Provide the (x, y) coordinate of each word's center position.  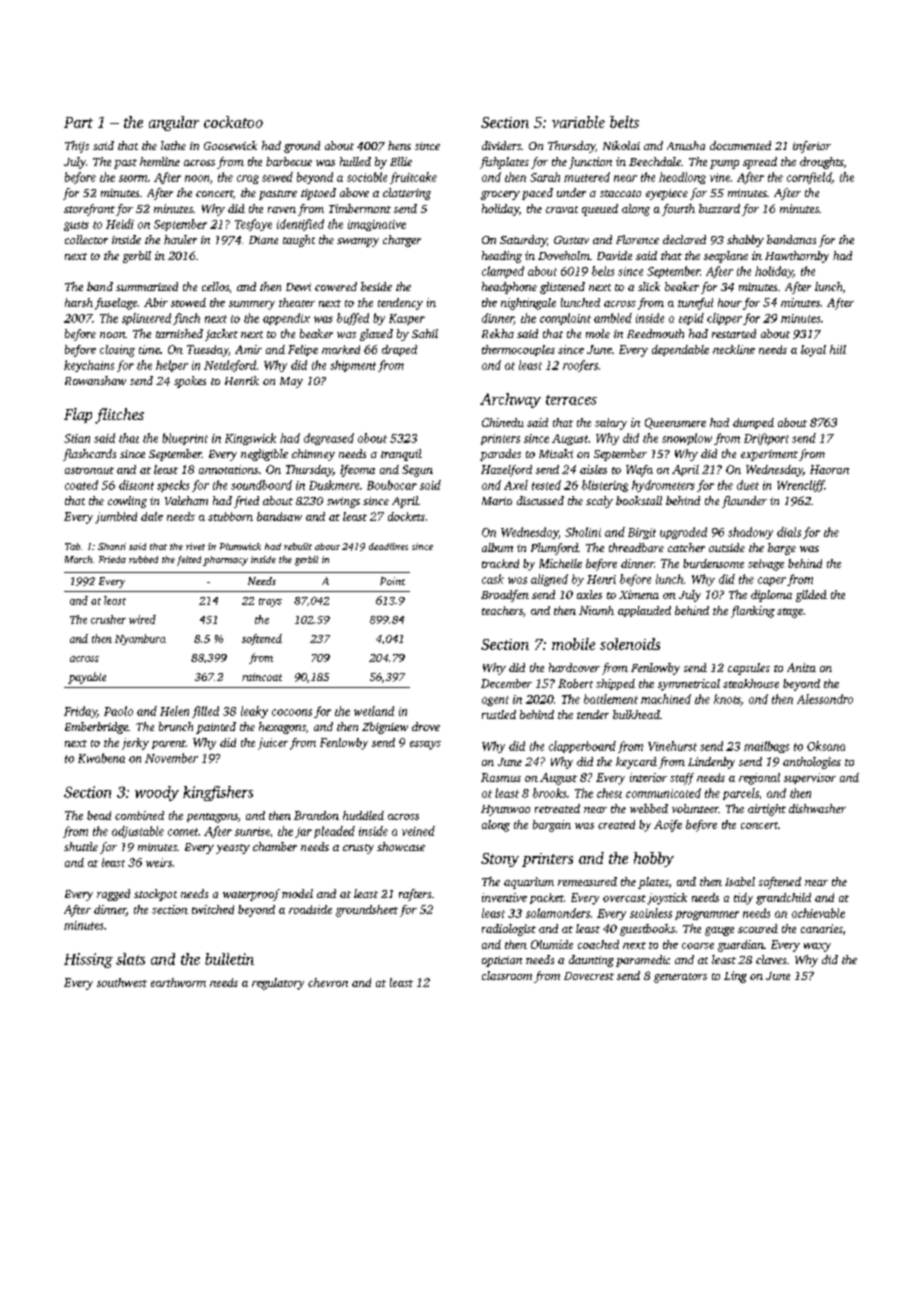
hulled (355, 161)
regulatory (278, 984)
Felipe (303, 350)
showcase (401, 846)
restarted (734, 333)
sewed (277, 177)
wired (142, 619)
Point (392, 581)
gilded (811, 596)
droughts (821, 163)
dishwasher (817, 808)
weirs (159, 862)
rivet (195, 546)
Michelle (560, 563)
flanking (753, 612)
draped (399, 350)
